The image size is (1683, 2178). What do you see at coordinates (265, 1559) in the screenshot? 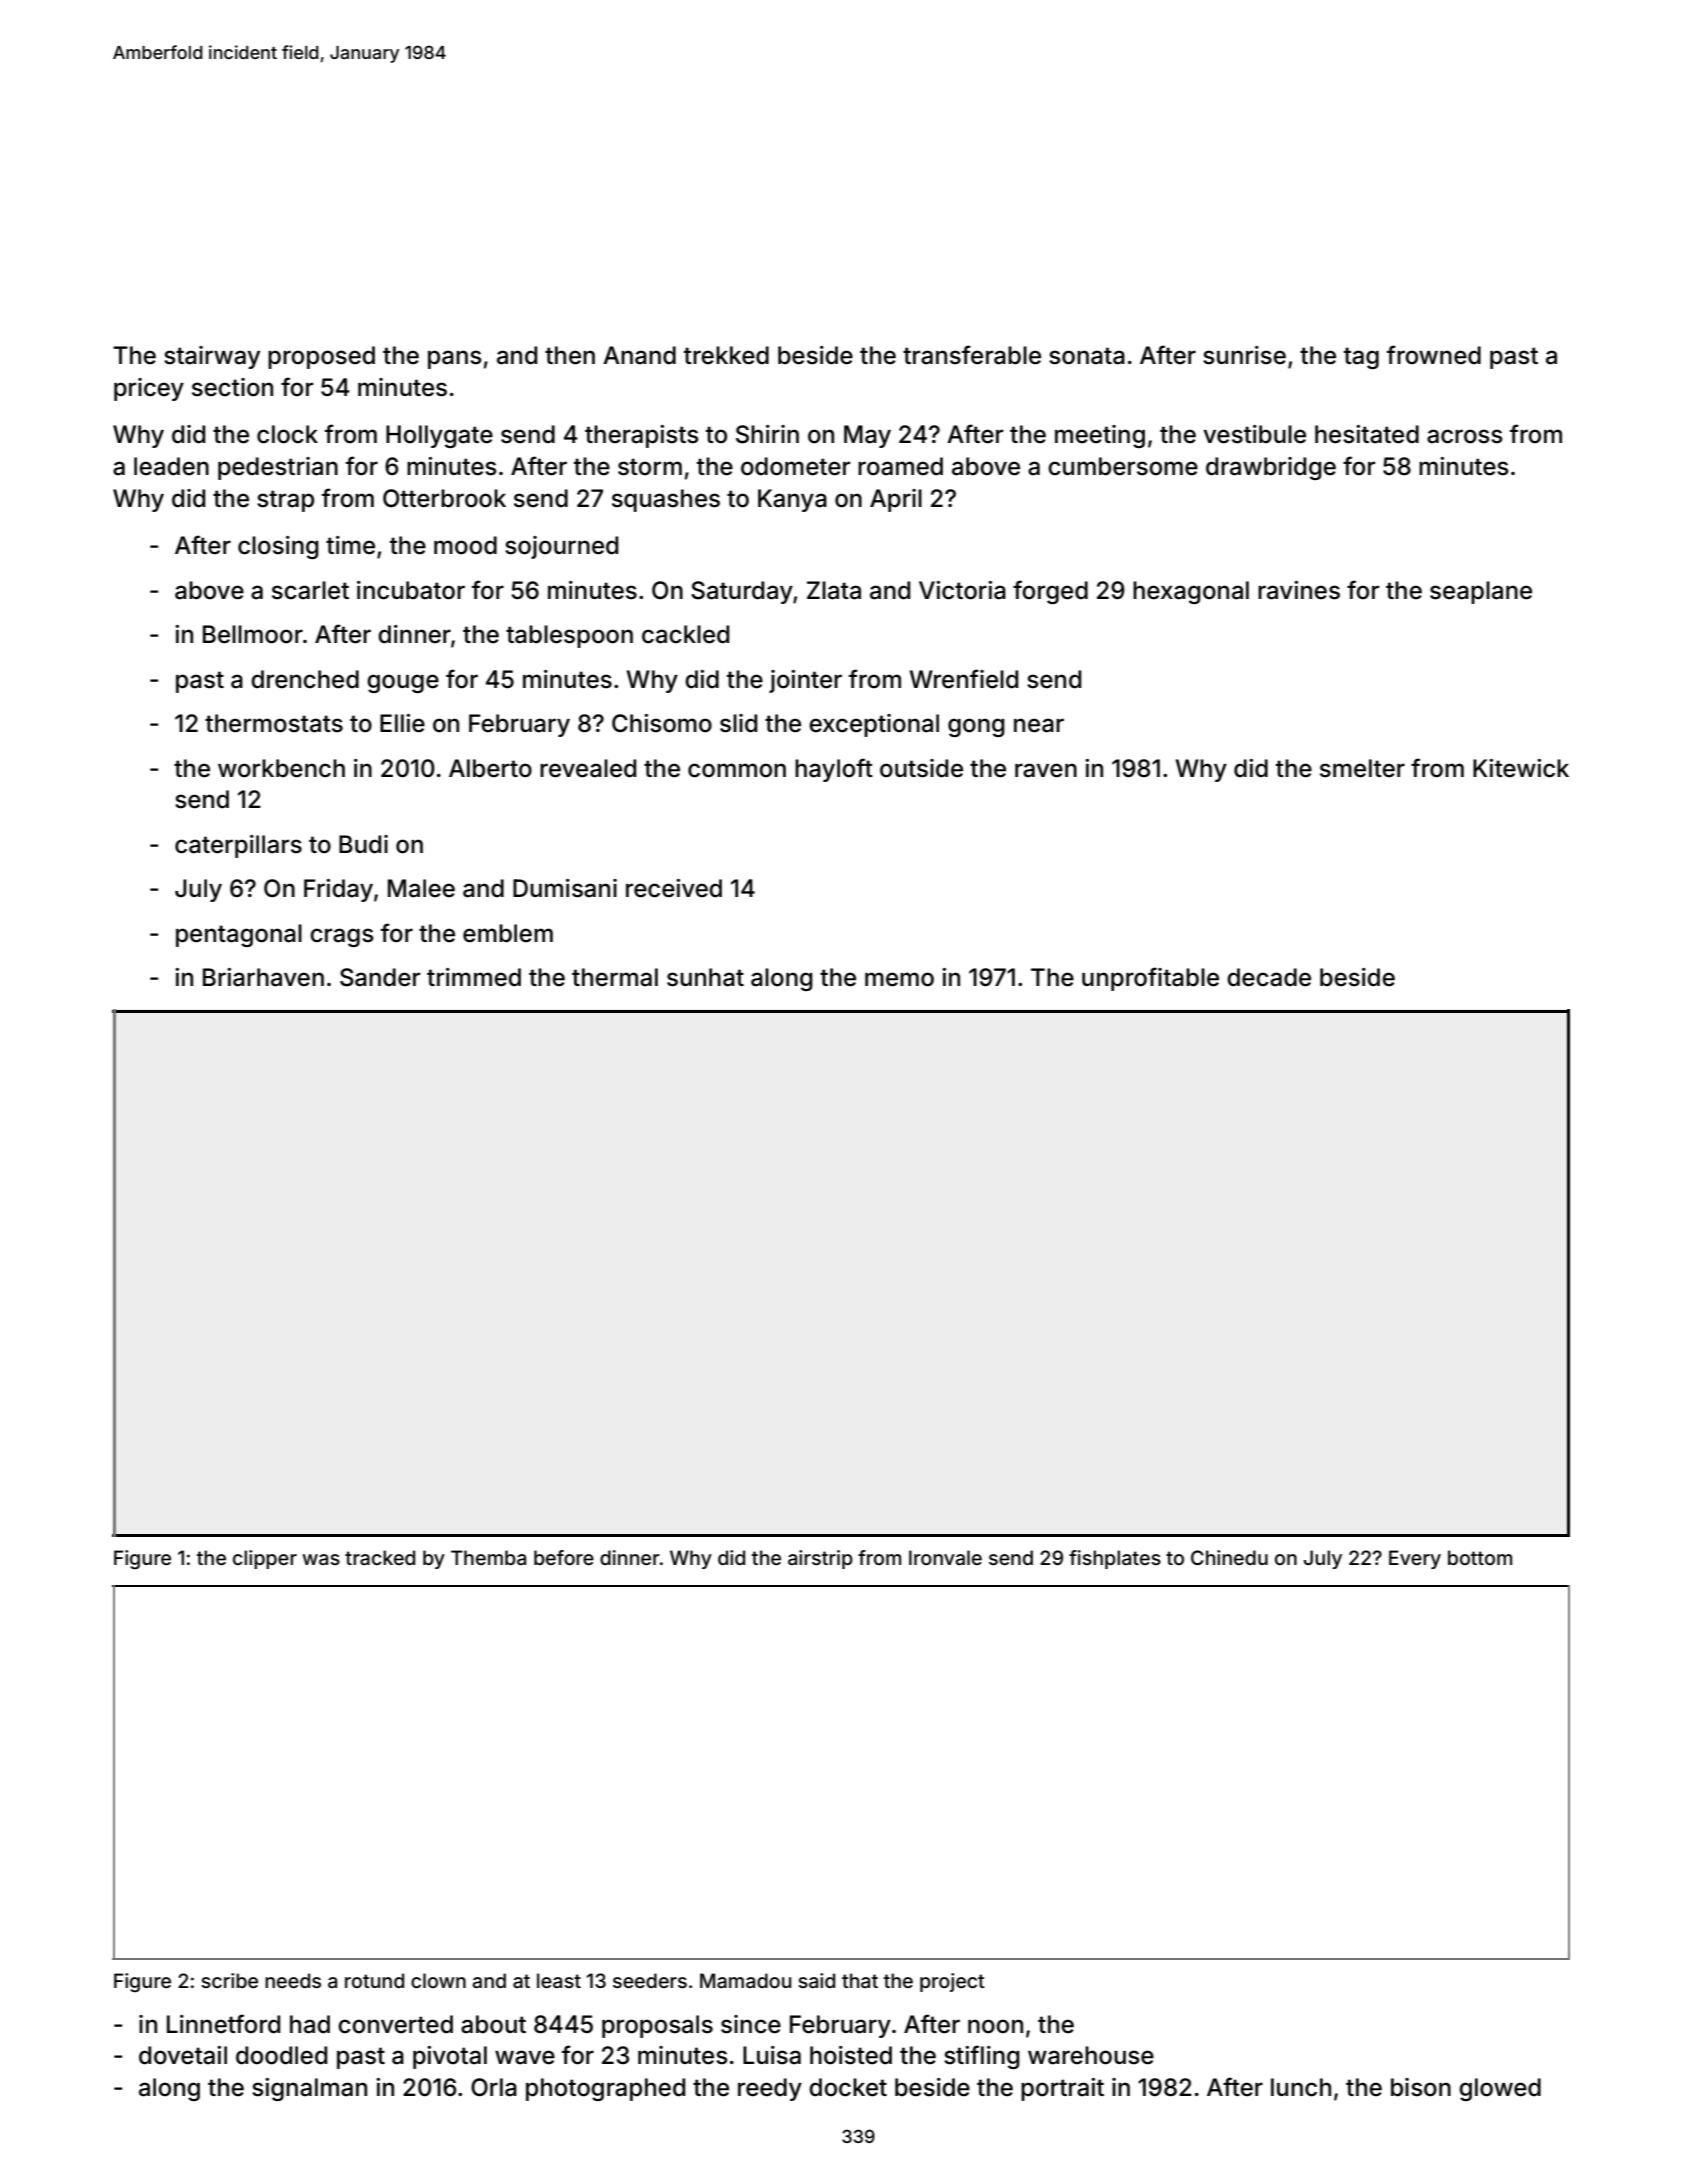
I see `clipper` at bounding box center [265, 1559].
